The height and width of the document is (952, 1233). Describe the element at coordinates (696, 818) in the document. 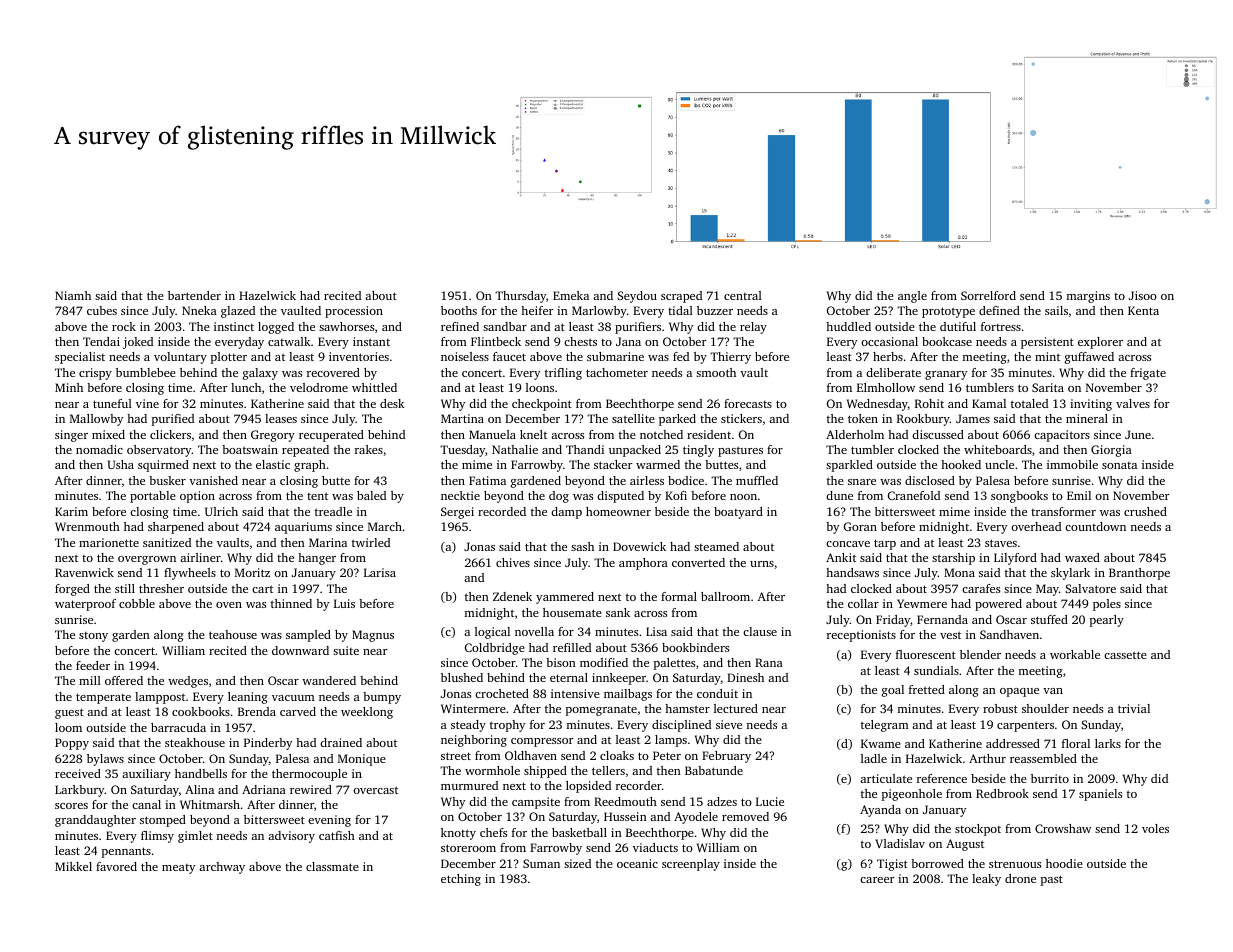

I see `Ayodele` at that location.
